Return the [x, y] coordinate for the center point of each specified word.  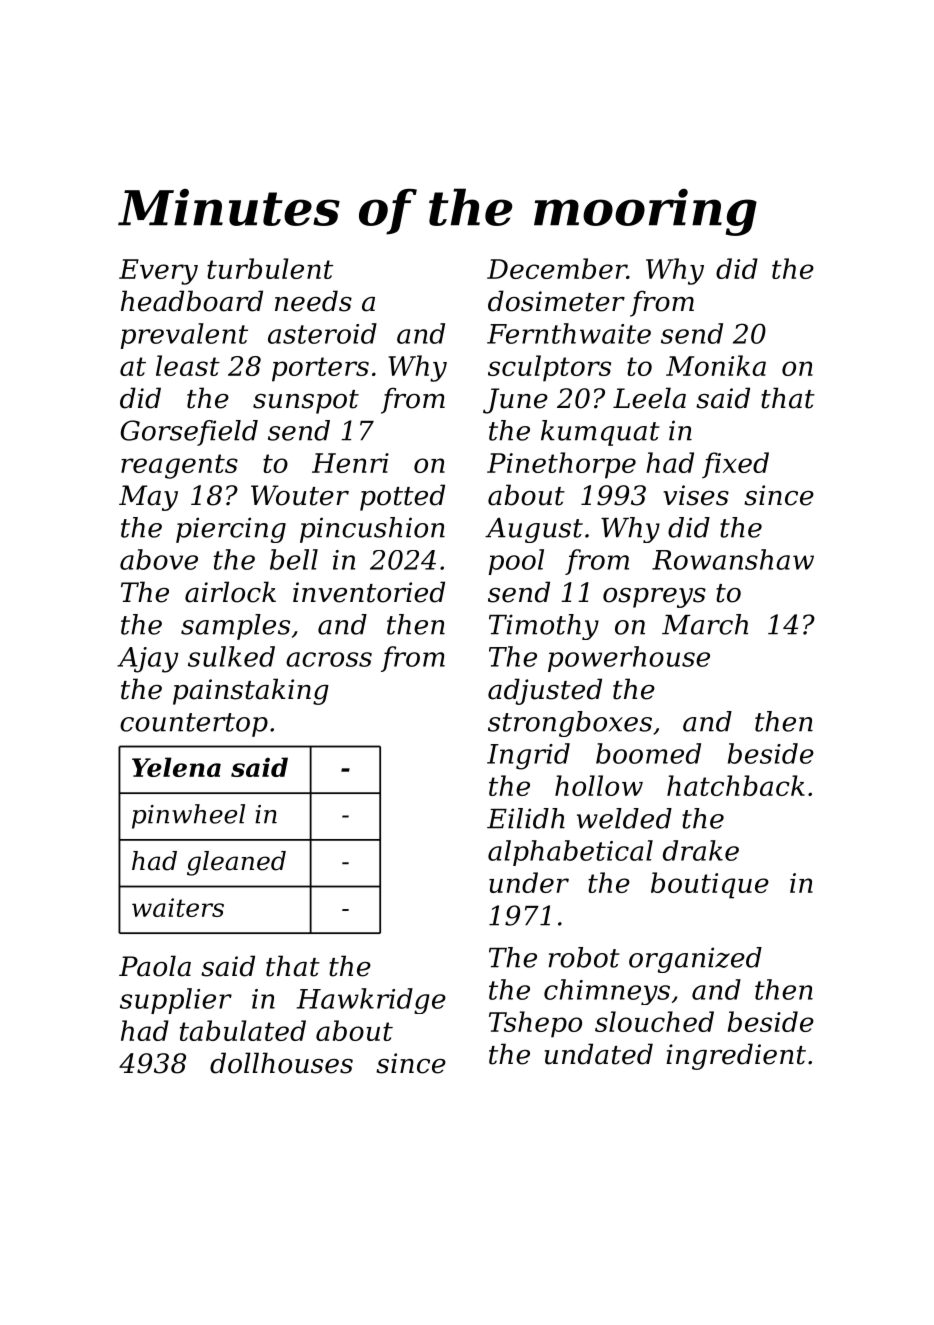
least [188, 365]
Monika [716, 365]
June [515, 401]
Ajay [147, 660]
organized [695, 960]
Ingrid [528, 756]
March [705, 624]
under [529, 882]
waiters [178, 907]
